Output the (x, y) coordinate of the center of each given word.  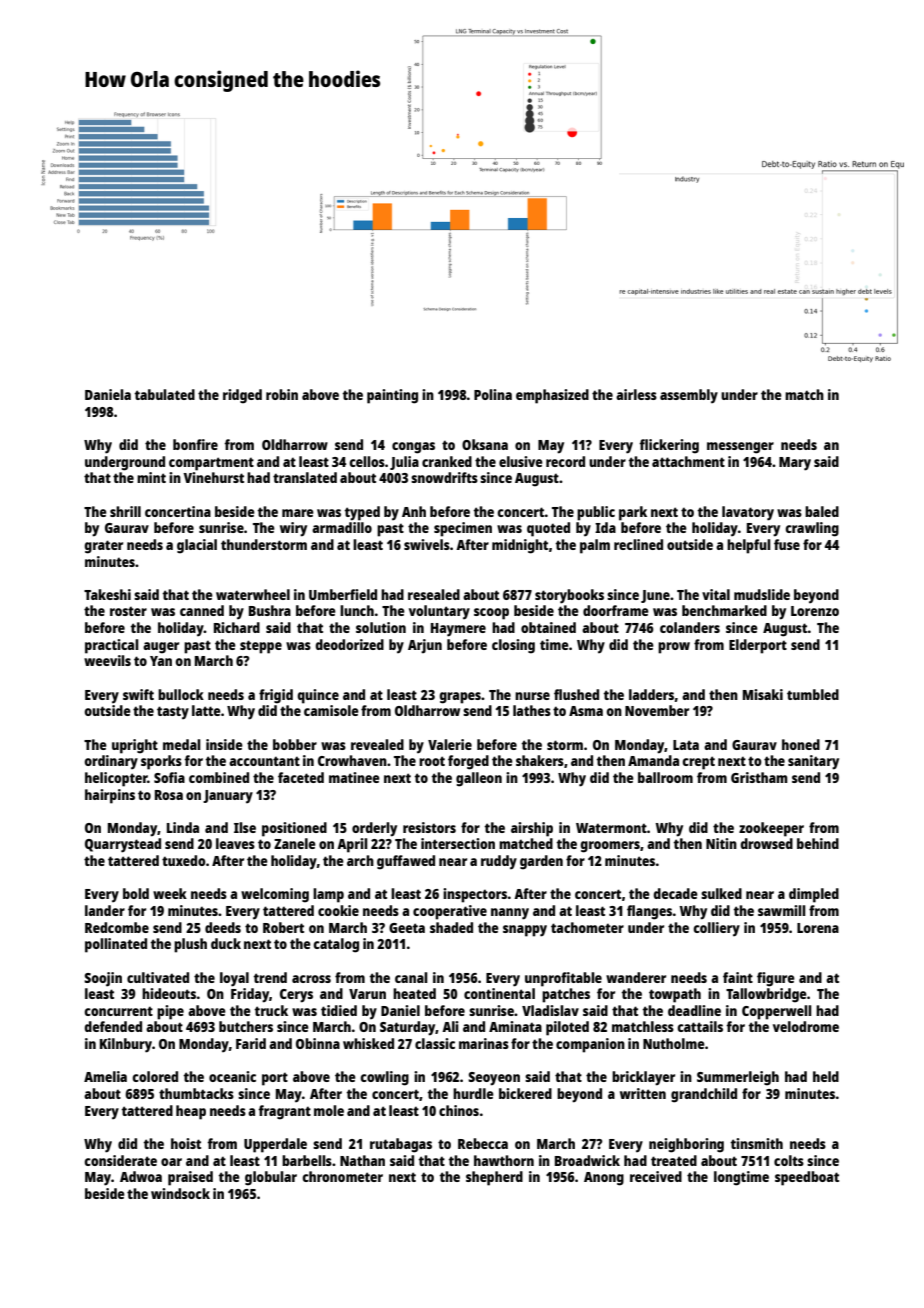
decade (675, 893)
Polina (493, 394)
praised (190, 1178)
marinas (484, 1043)
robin (282, 394)
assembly (689, 396)
